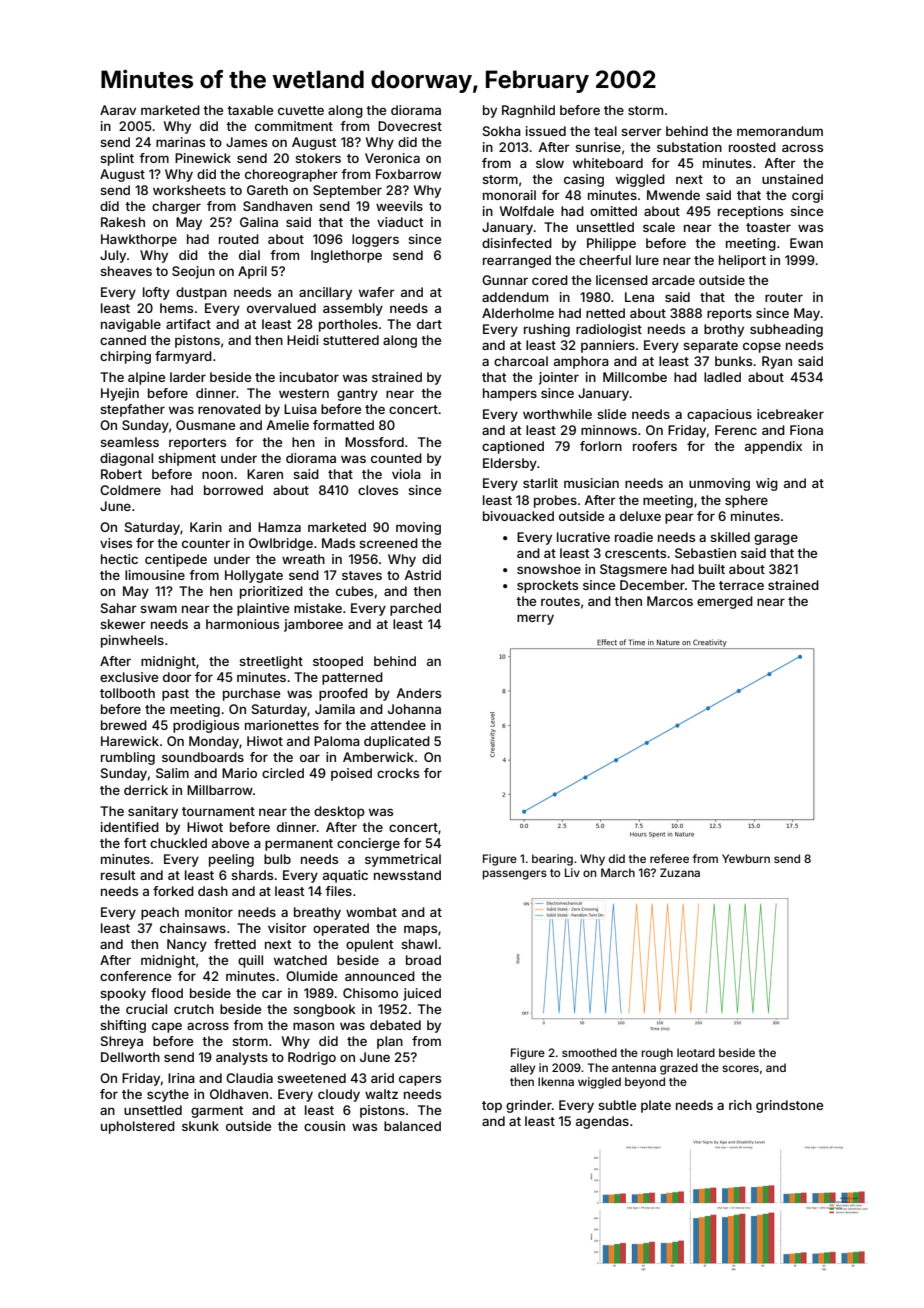 The width and height of the document is (924, 1308). Describe the element at coordinates (422, 994) in the document. I see `juiced` at that location.
